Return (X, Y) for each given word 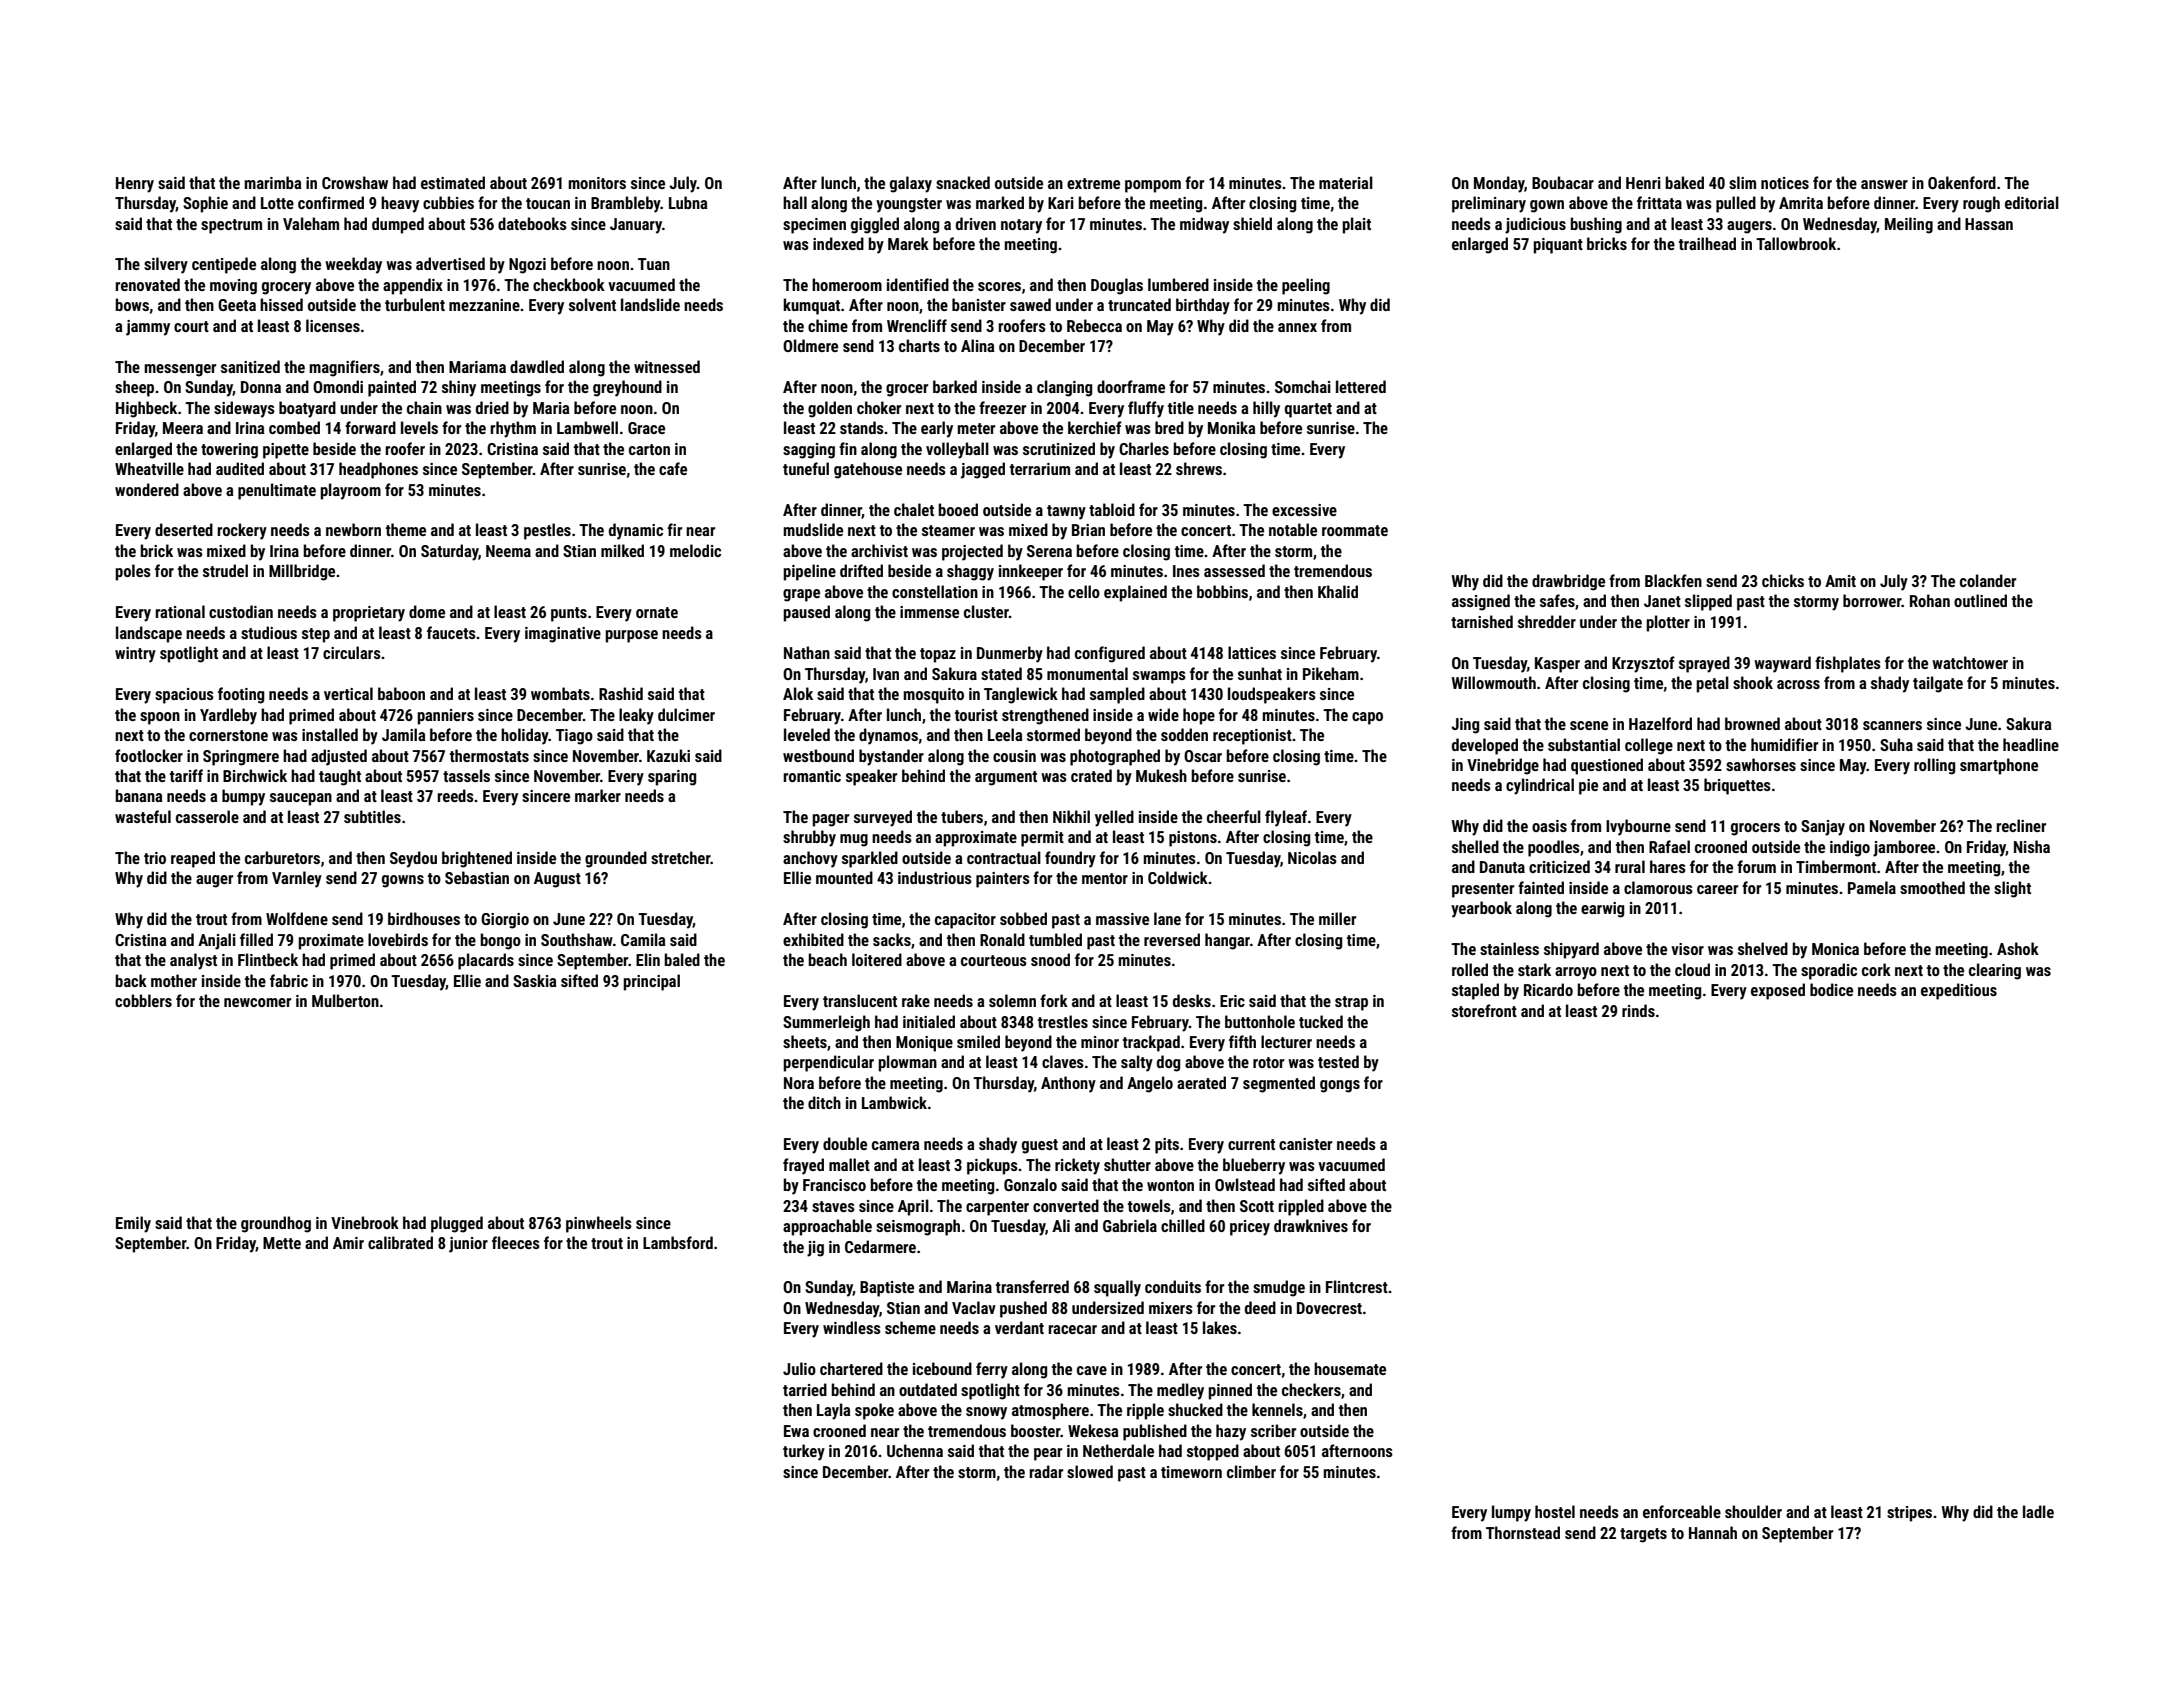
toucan (548, 203)
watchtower (1970, 662)
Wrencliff (917, 325)
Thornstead (1523, 1532)
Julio (799, 1368)
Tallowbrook (1796, 243)
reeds (455, 795)
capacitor (965, 921)
